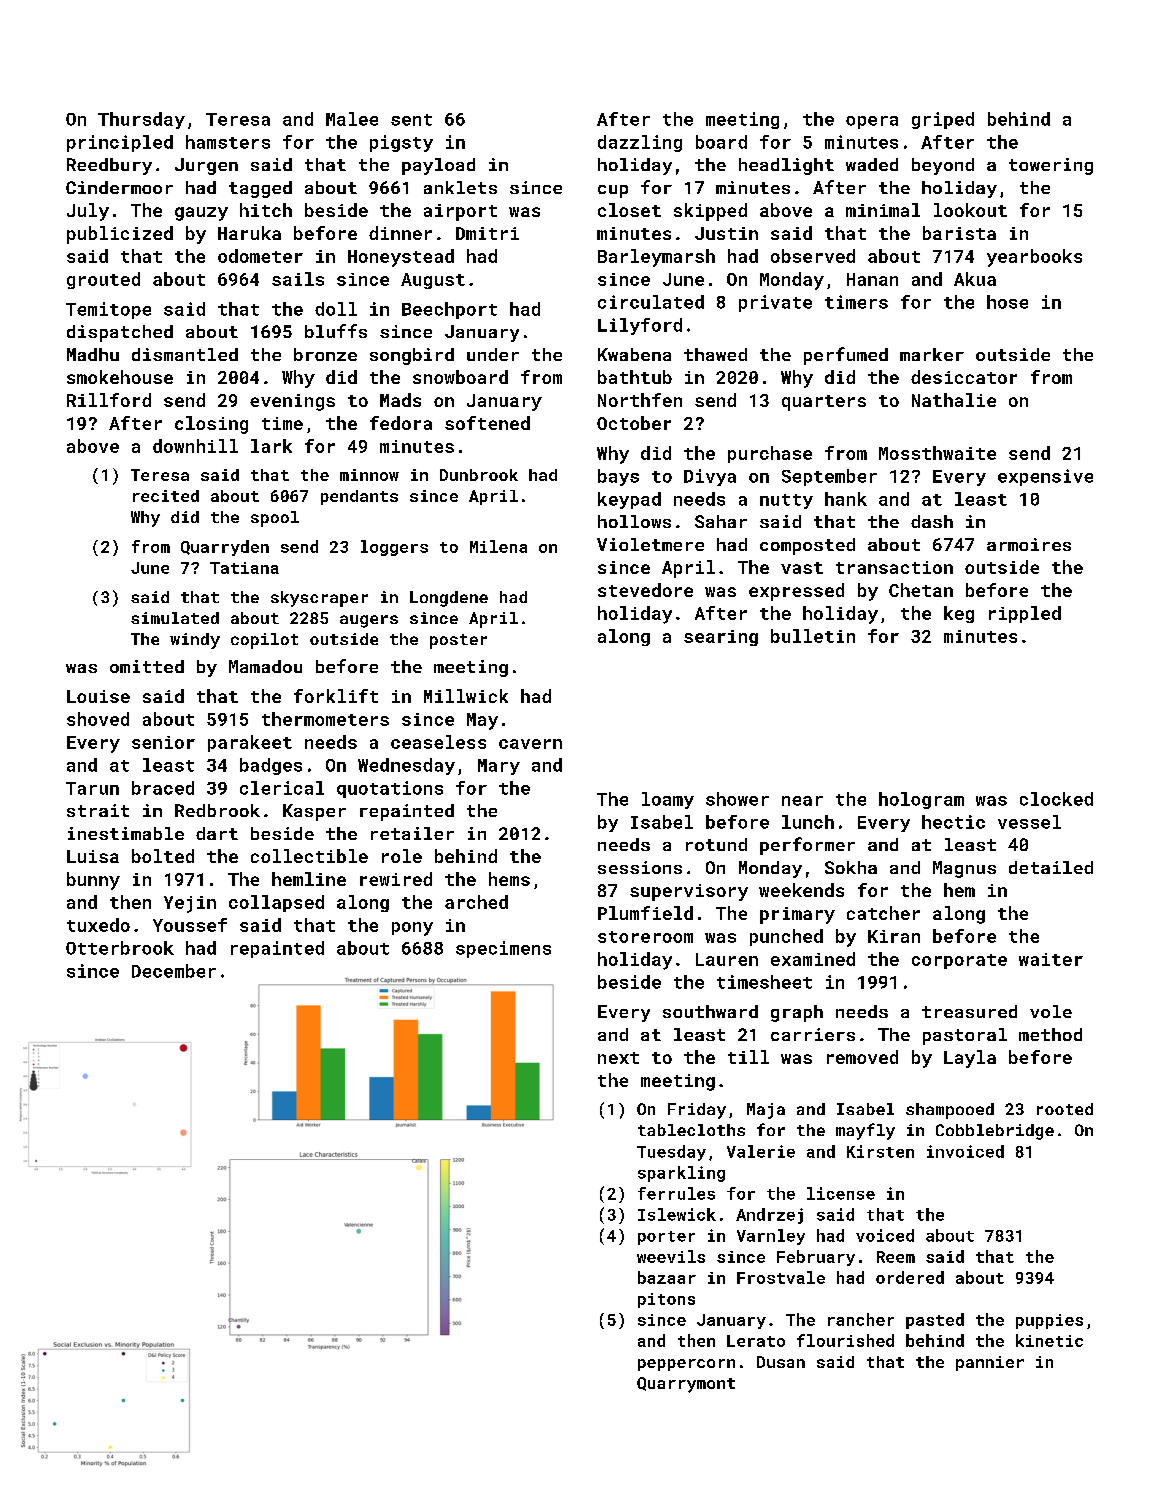 This screenshot has height=1502, width=1161. I want to click on tablecloths, so click(691, 1130).
